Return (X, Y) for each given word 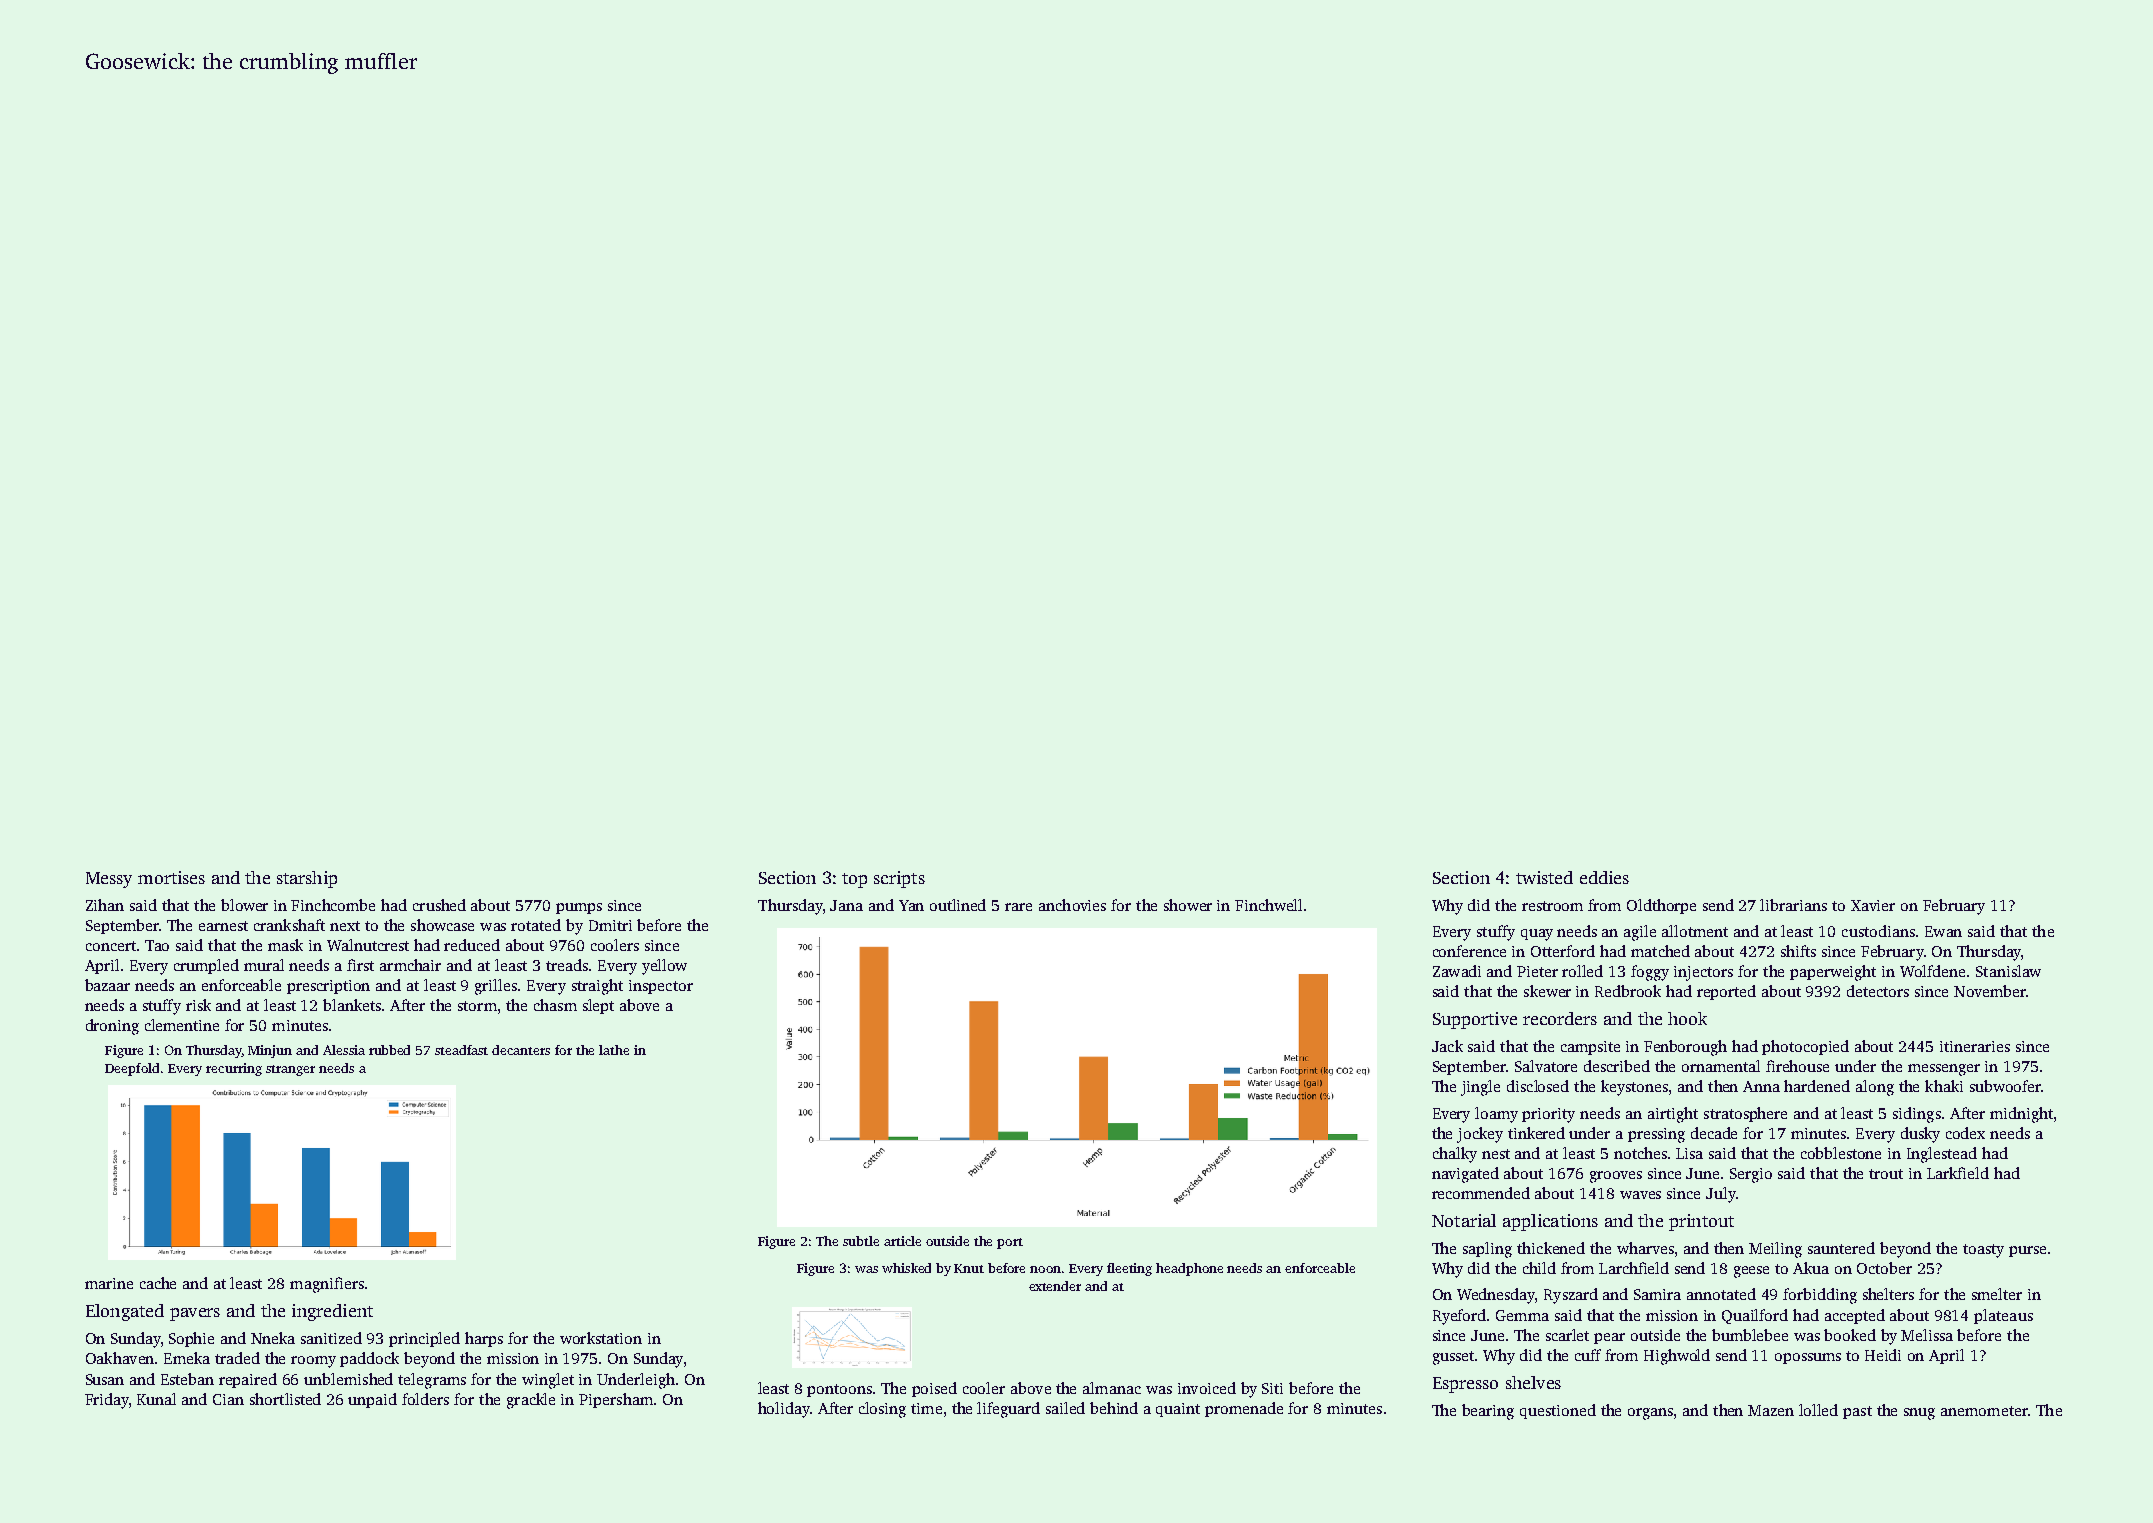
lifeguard (1008, 1410)
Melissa (1927, 1335)
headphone (1189, 1269)
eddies (1604, 877)
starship (307, 879)
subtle (861, 1241)
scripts (899, 879)
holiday (784, 1410)
